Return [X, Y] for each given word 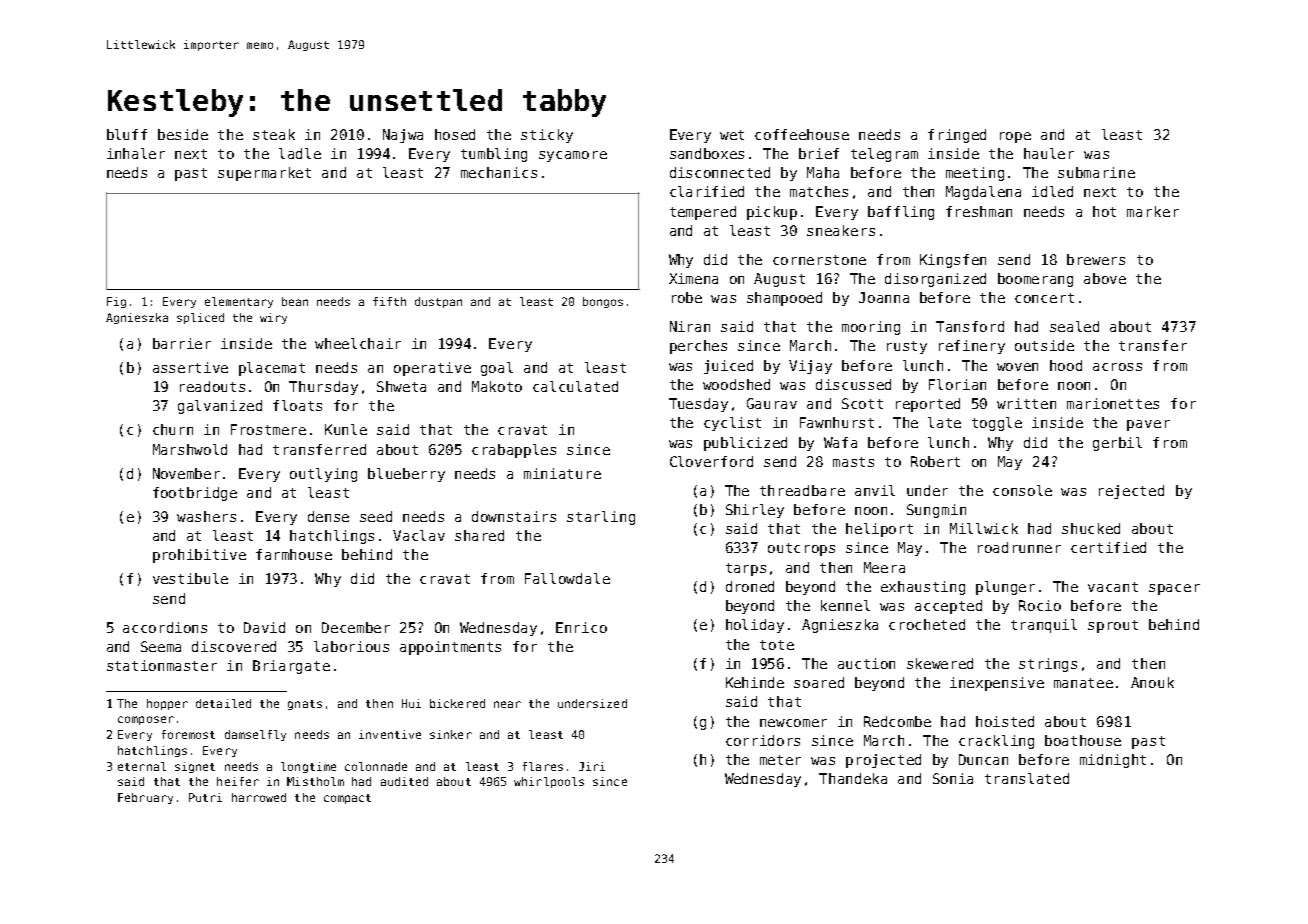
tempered [703, 213]
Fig [116, 302]
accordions [165, 627]
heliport [879, 530]
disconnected [720, 172]
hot [1104, 211]
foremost [188, 734]
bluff [127, 134]
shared [479, 535]
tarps [746, 569]
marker [1153, 211]
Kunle [346, 429]
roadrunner [1019, 547]
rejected [1131, 492]
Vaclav [419, 535]
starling [601, 518]
